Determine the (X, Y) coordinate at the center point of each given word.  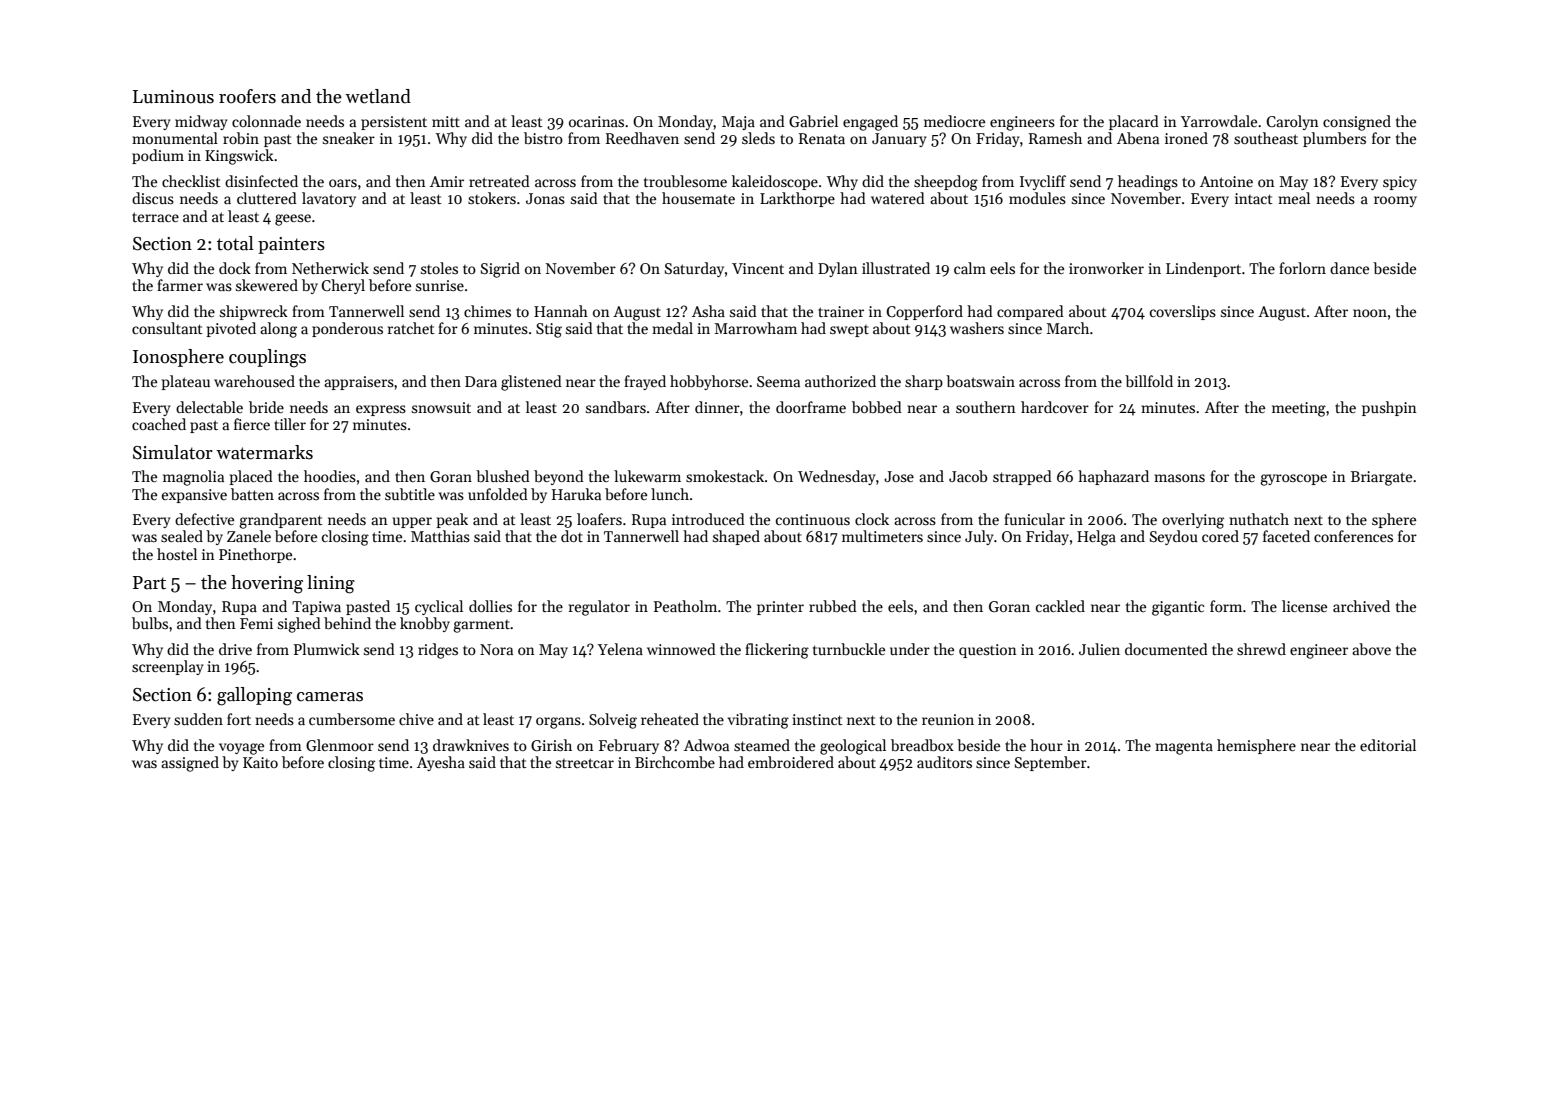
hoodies (330, 476)
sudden (198, 719)
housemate (698, 198)
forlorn (1302, 268)
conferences (1353, 536)
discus (153, 198)
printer (780, 608)
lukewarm (647, 476)
